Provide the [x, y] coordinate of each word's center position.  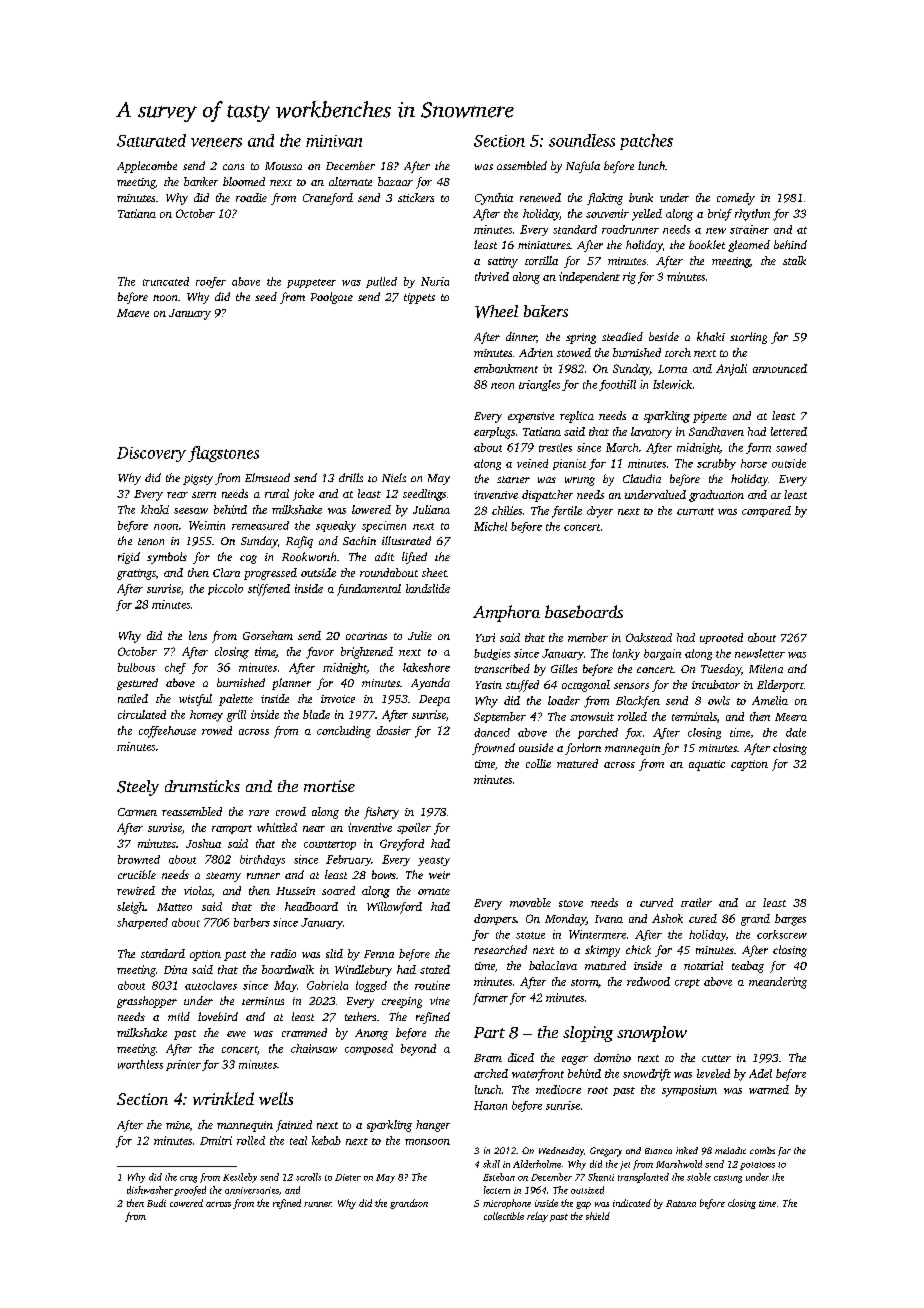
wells [276, 1098]
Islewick [672, 384]
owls [719, 700]
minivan [334, 141]
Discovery [151, 454]
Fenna [379, 954]
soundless [582, 140]
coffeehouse [167, 732]
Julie [420, 635]
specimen [384, 526]
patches [646, 142]
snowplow [652, 1034]
